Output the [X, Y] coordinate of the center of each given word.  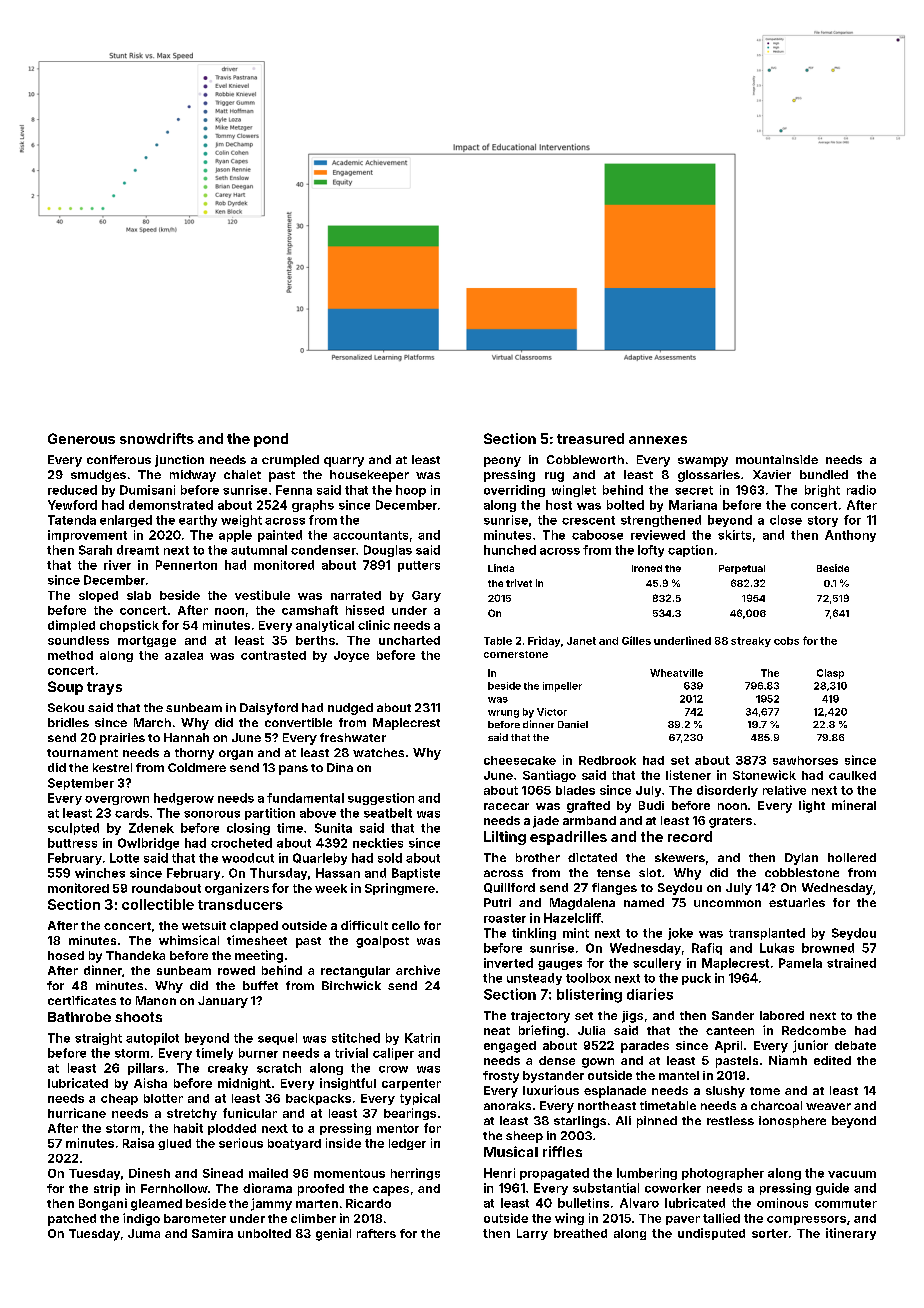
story [823, 521]
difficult [364, 925]
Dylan [801, 859]
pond [271, 440]
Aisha [150, 1083]
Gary [426, 596]
